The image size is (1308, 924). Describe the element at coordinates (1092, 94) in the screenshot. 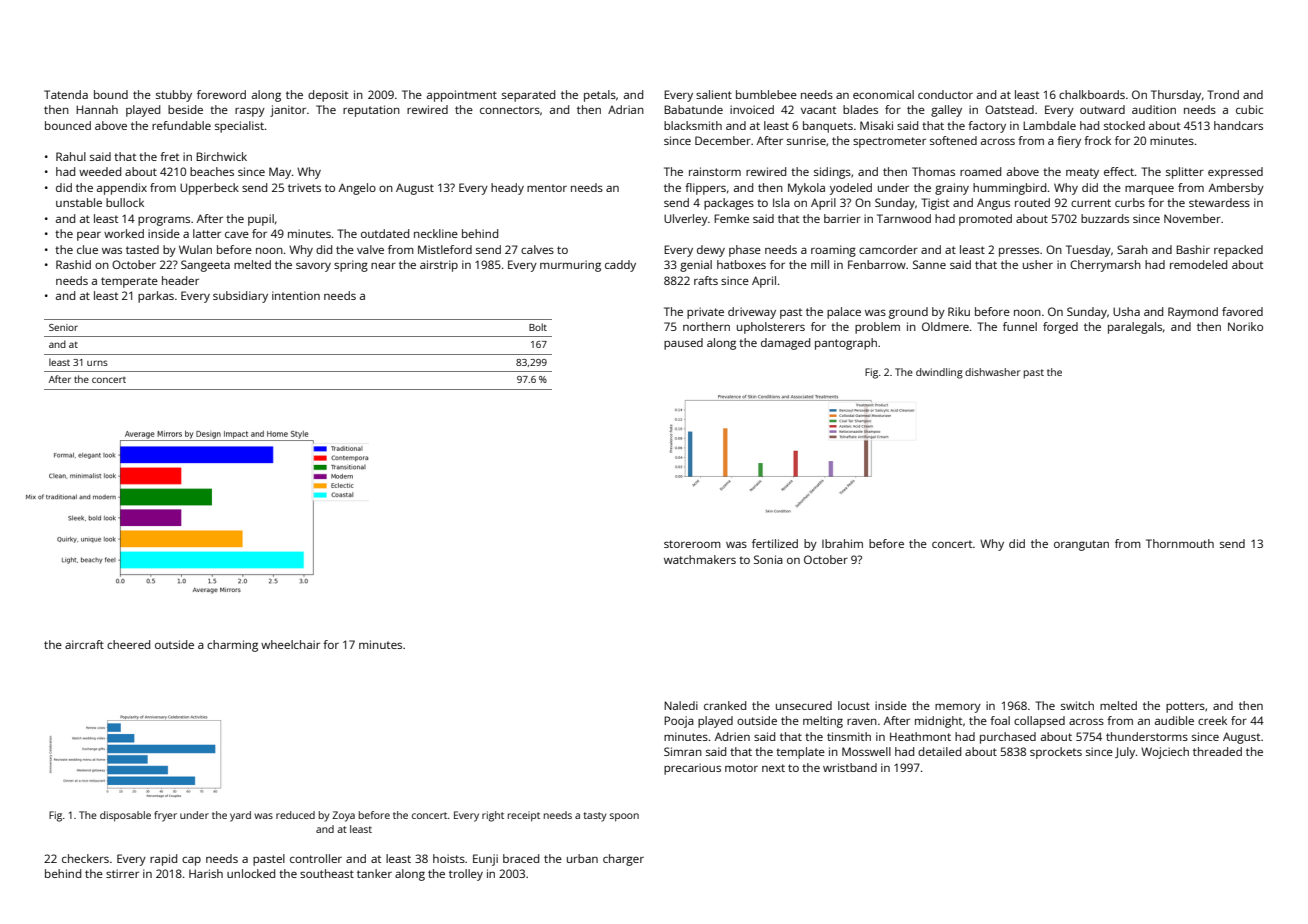

I see `chalkboards` at that location.
